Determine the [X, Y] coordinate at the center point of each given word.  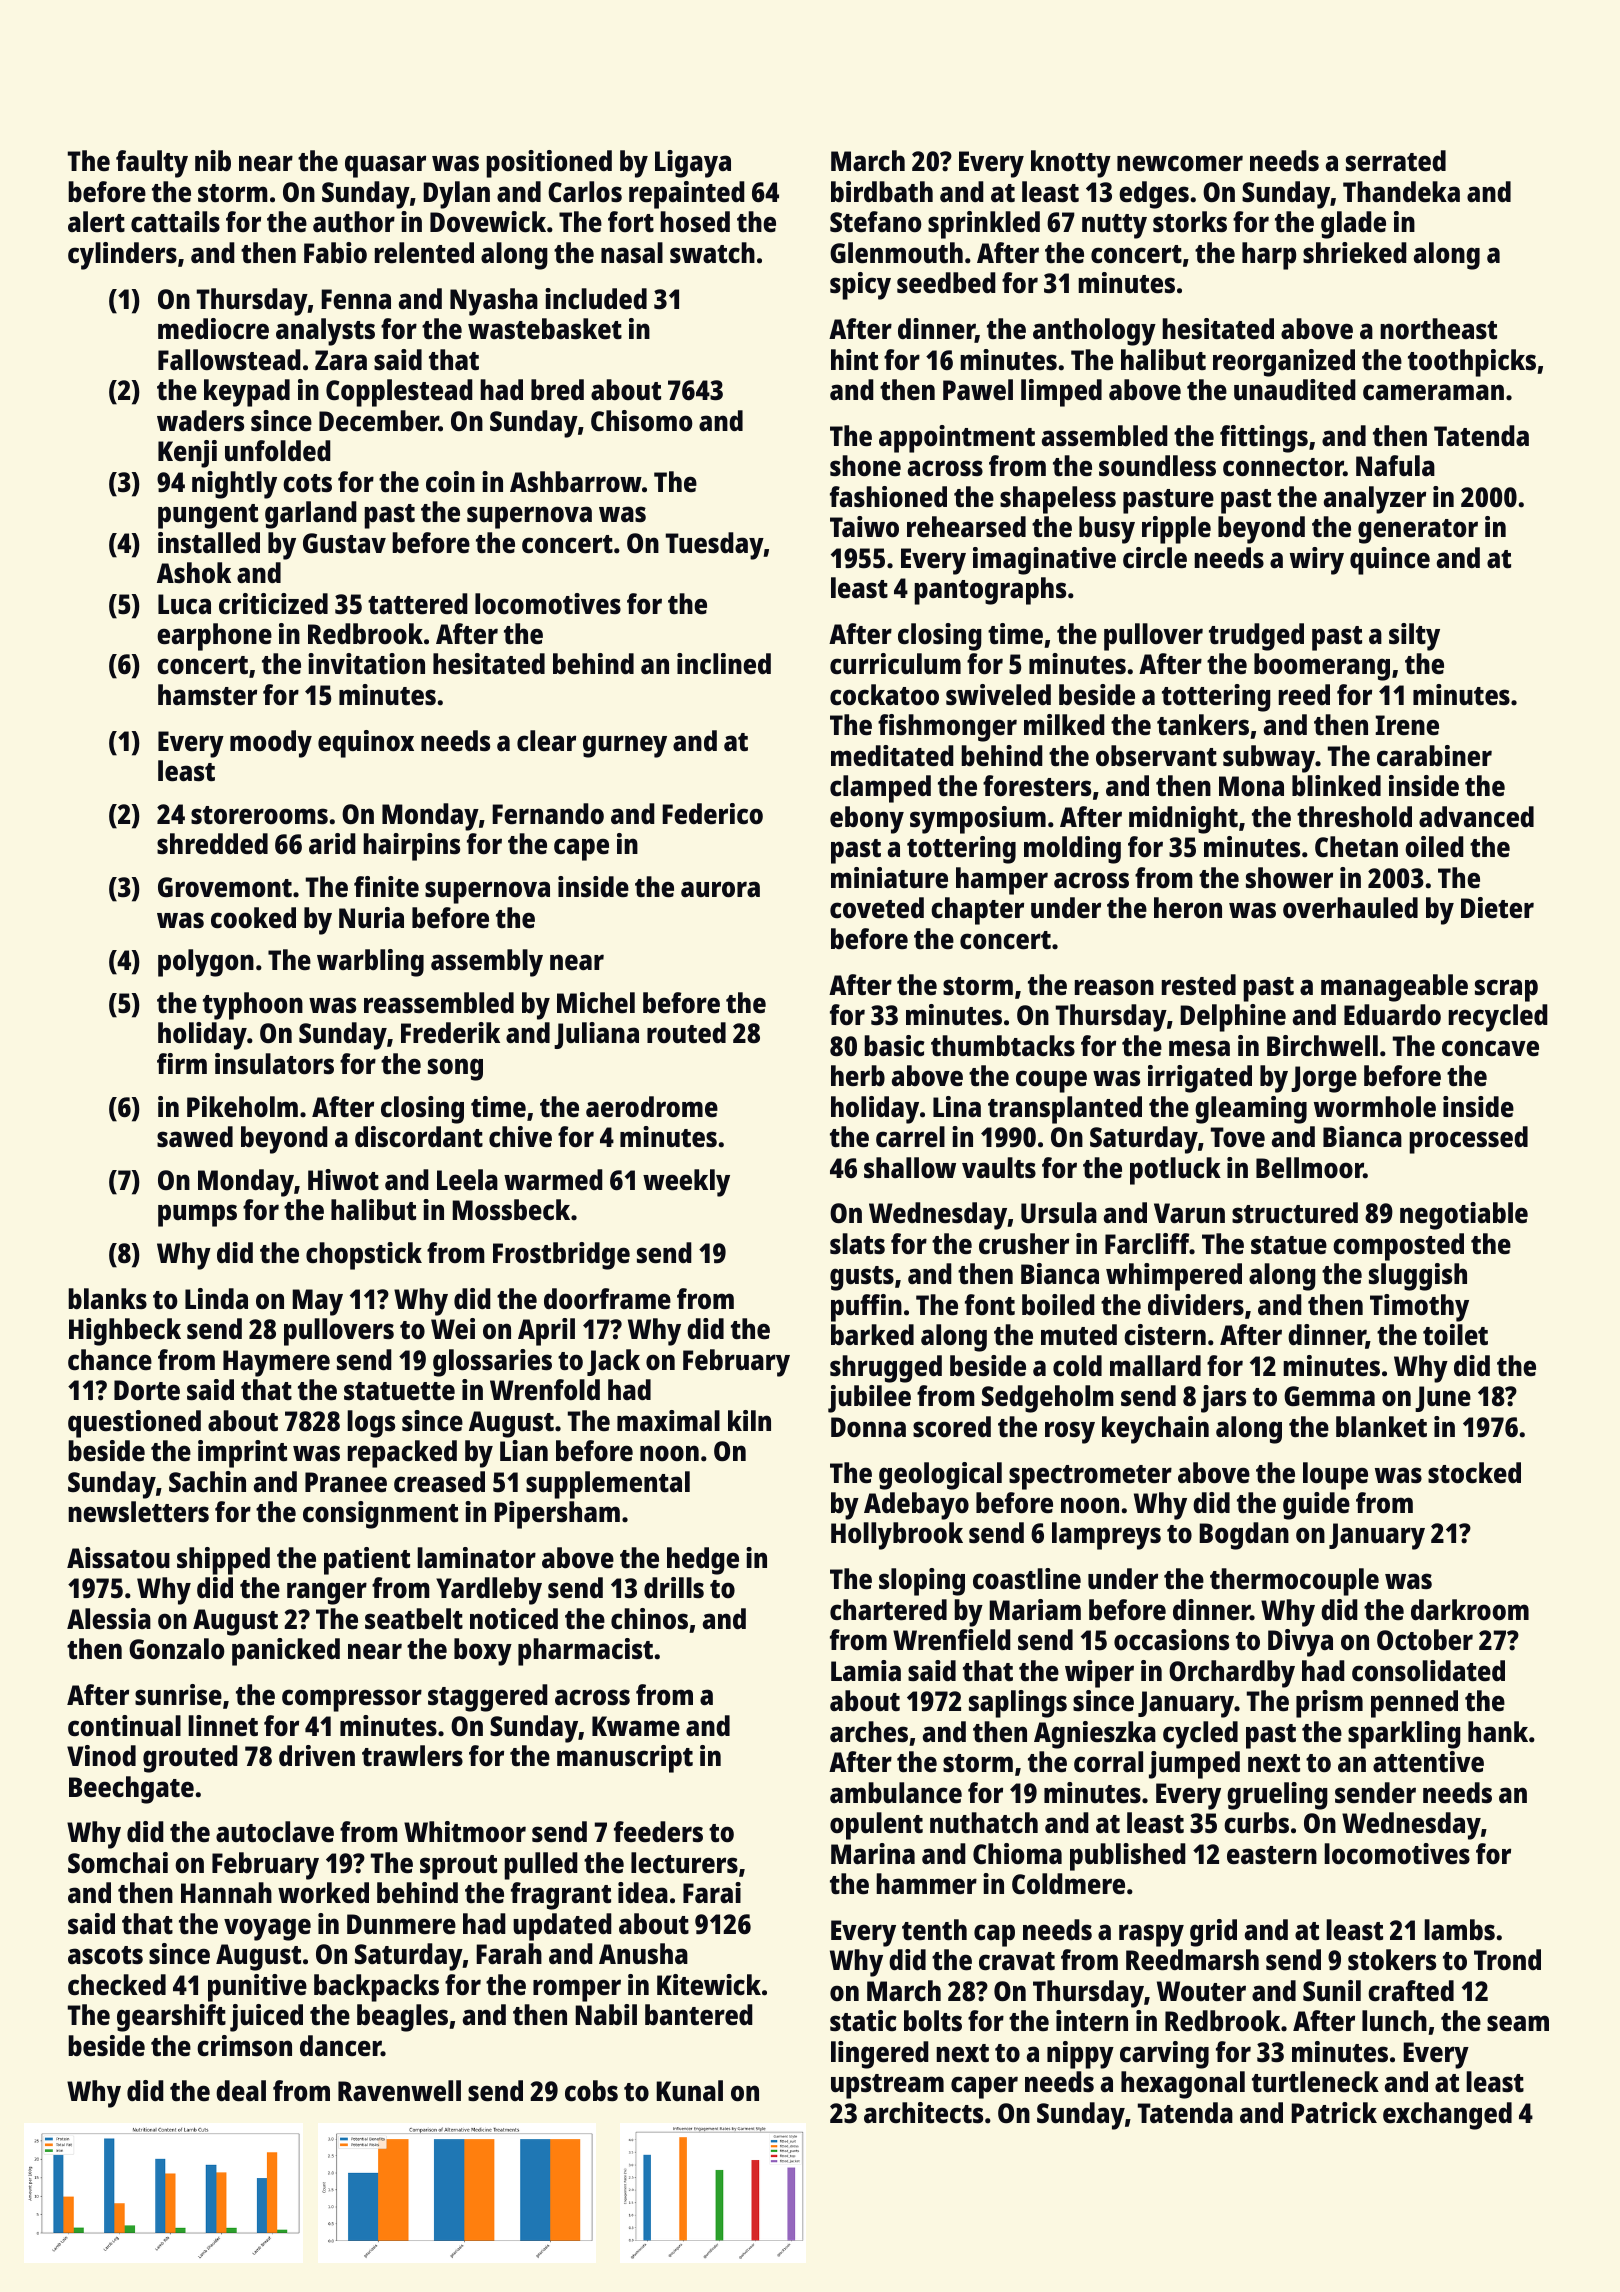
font [990, 1304]
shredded [212, 844]
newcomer [1180, 163]
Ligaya [693, 164]
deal [241, 2090]
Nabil [606, 2014]
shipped [223, 1561]
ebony [867, 820]
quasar [385, 166]
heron [1188, 908]
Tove [1238, 1137]
